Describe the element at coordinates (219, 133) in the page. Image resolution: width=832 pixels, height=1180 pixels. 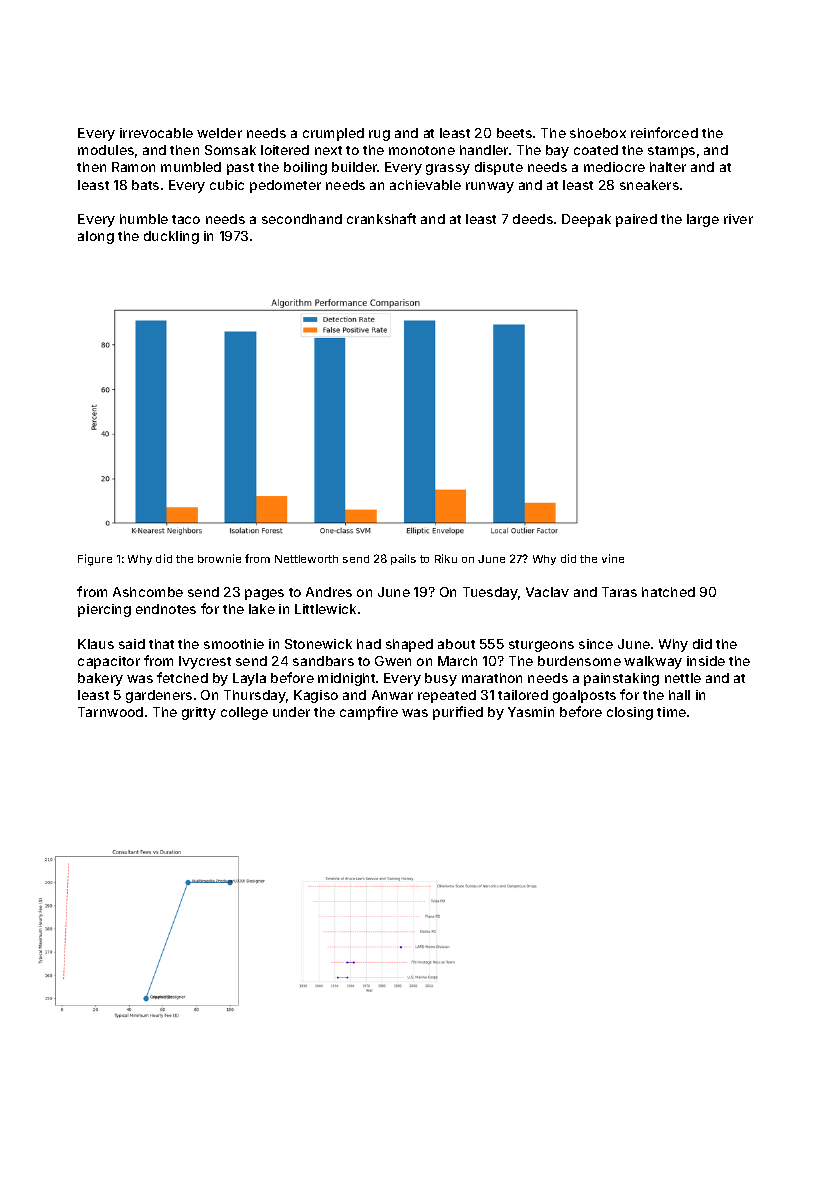
I see `welder` at that location.
